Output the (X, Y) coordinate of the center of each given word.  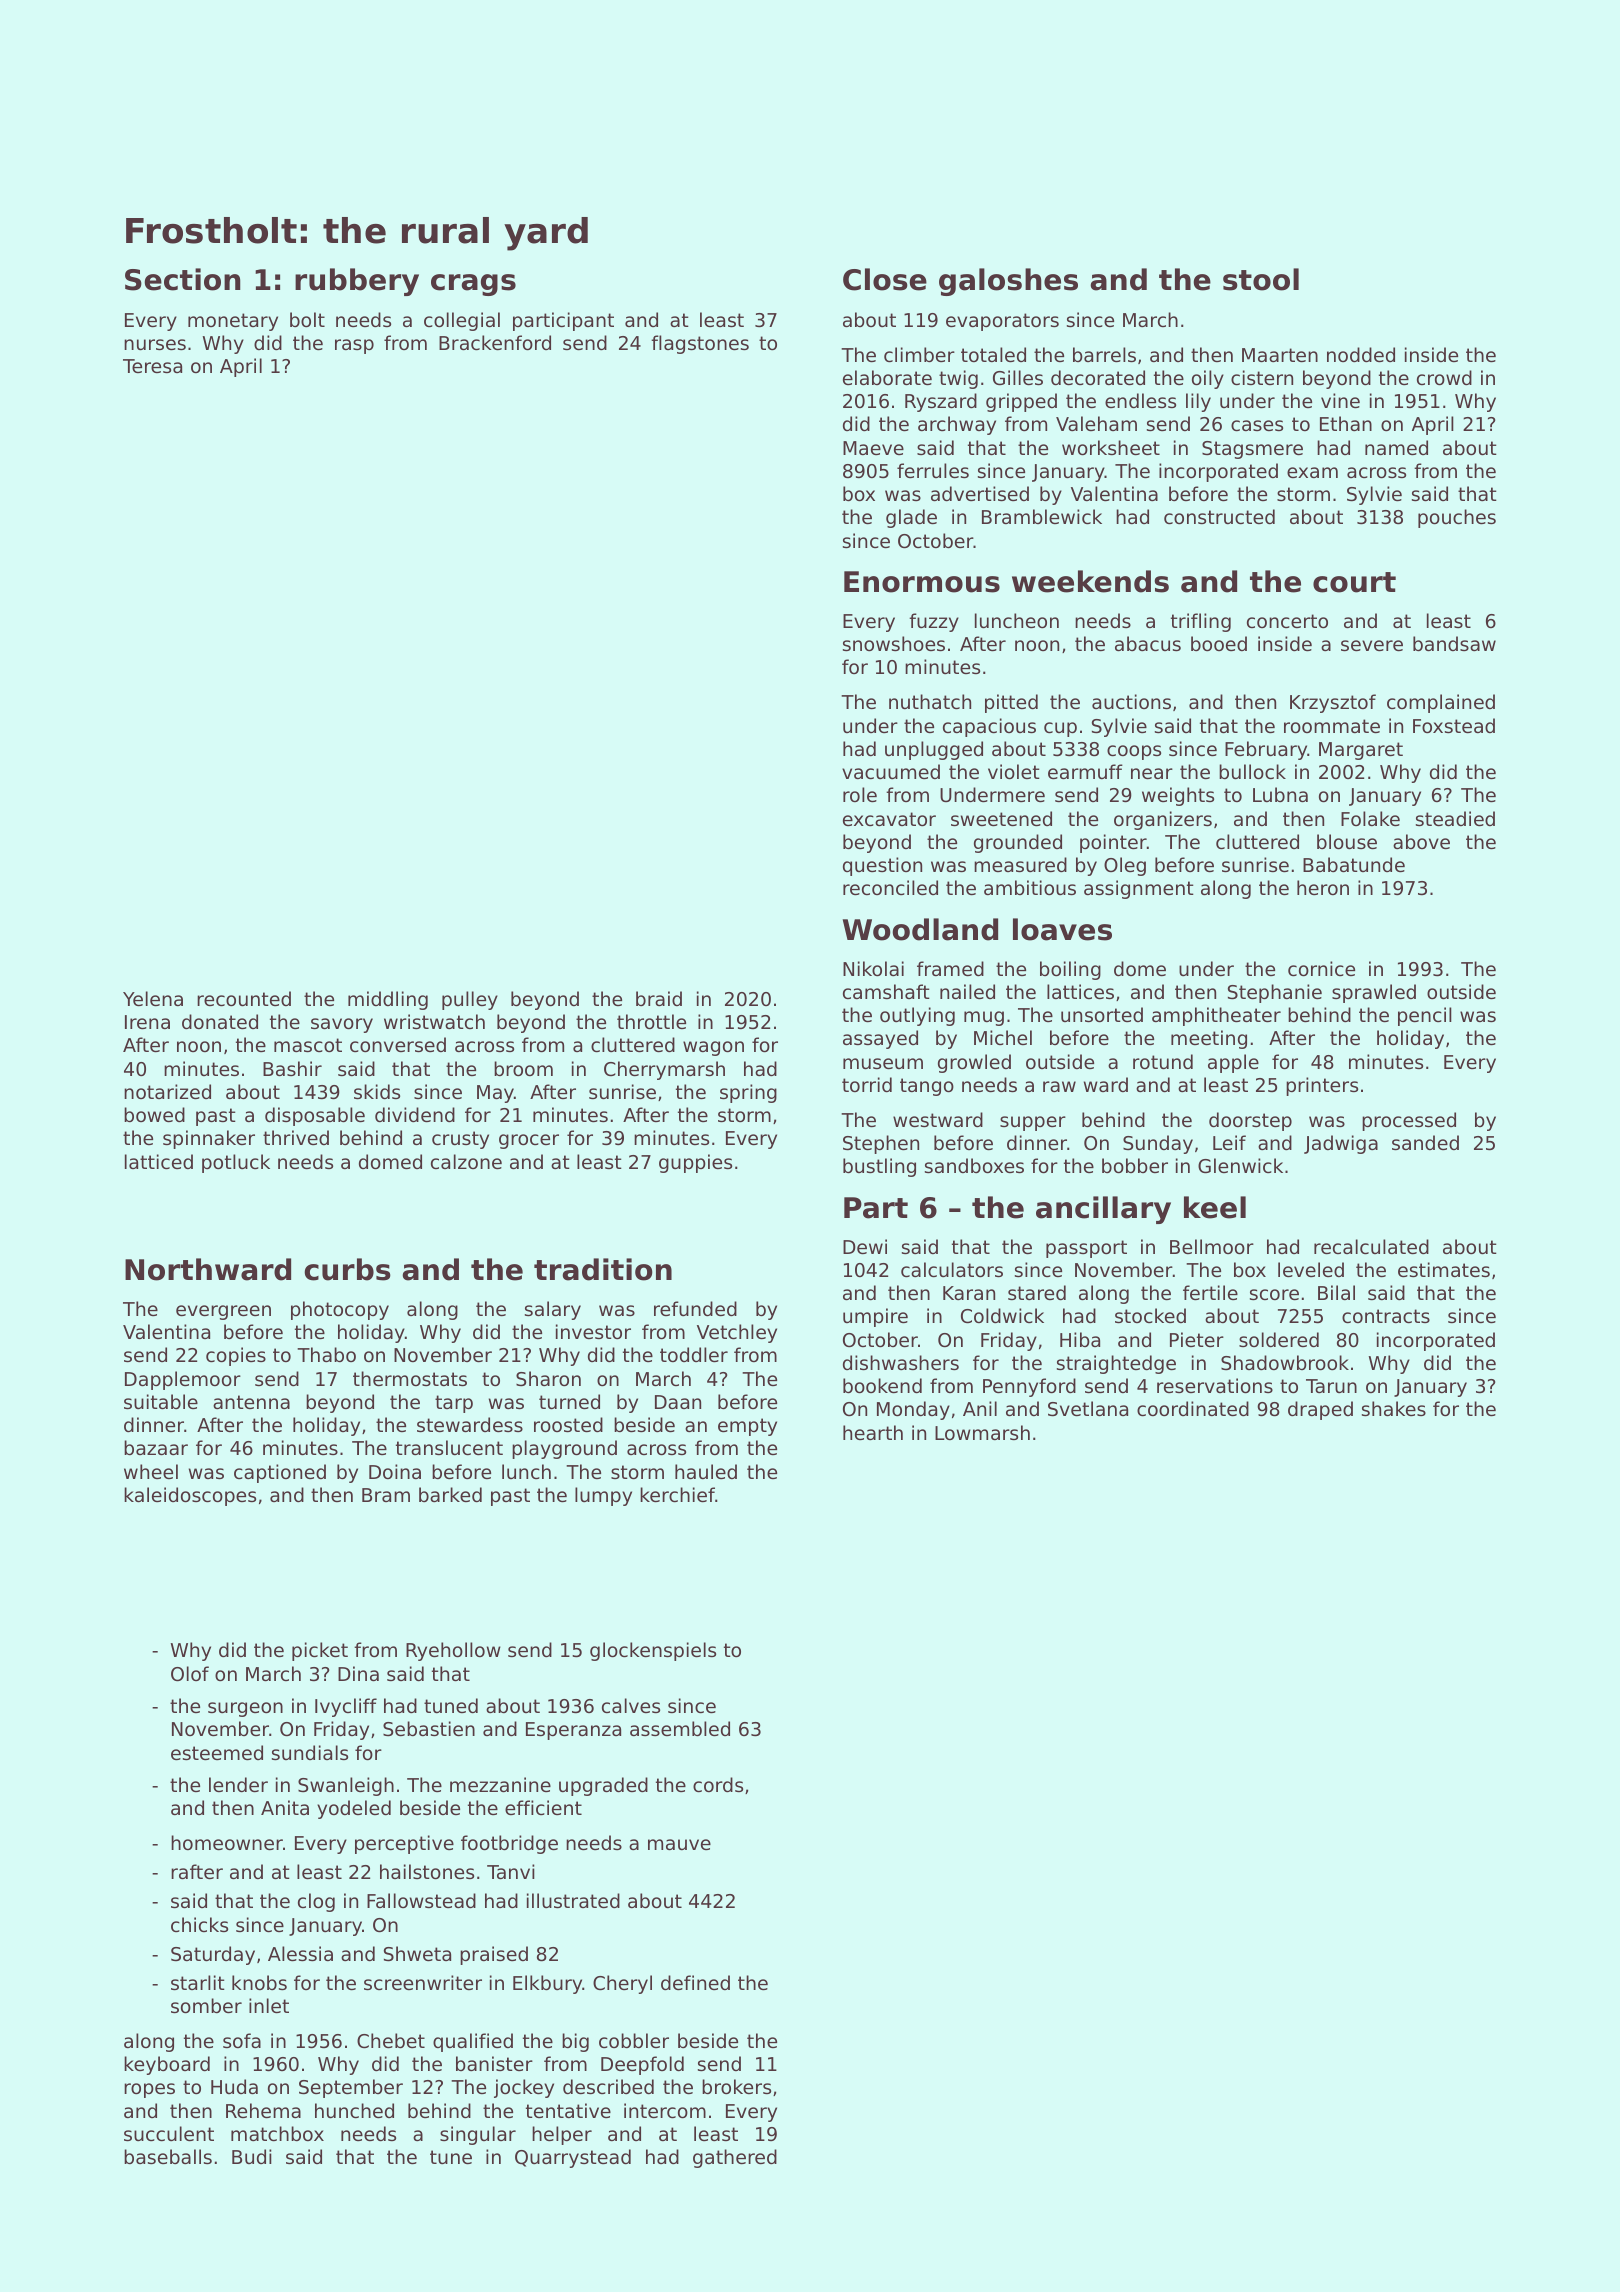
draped (1320, 1410)
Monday (913, 1410)
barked (450, 1494)
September (351, 2088)
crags (473, 285)
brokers (736, 2086)
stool (1261, 279)
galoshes (1008, 282)
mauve (679, 1844)
